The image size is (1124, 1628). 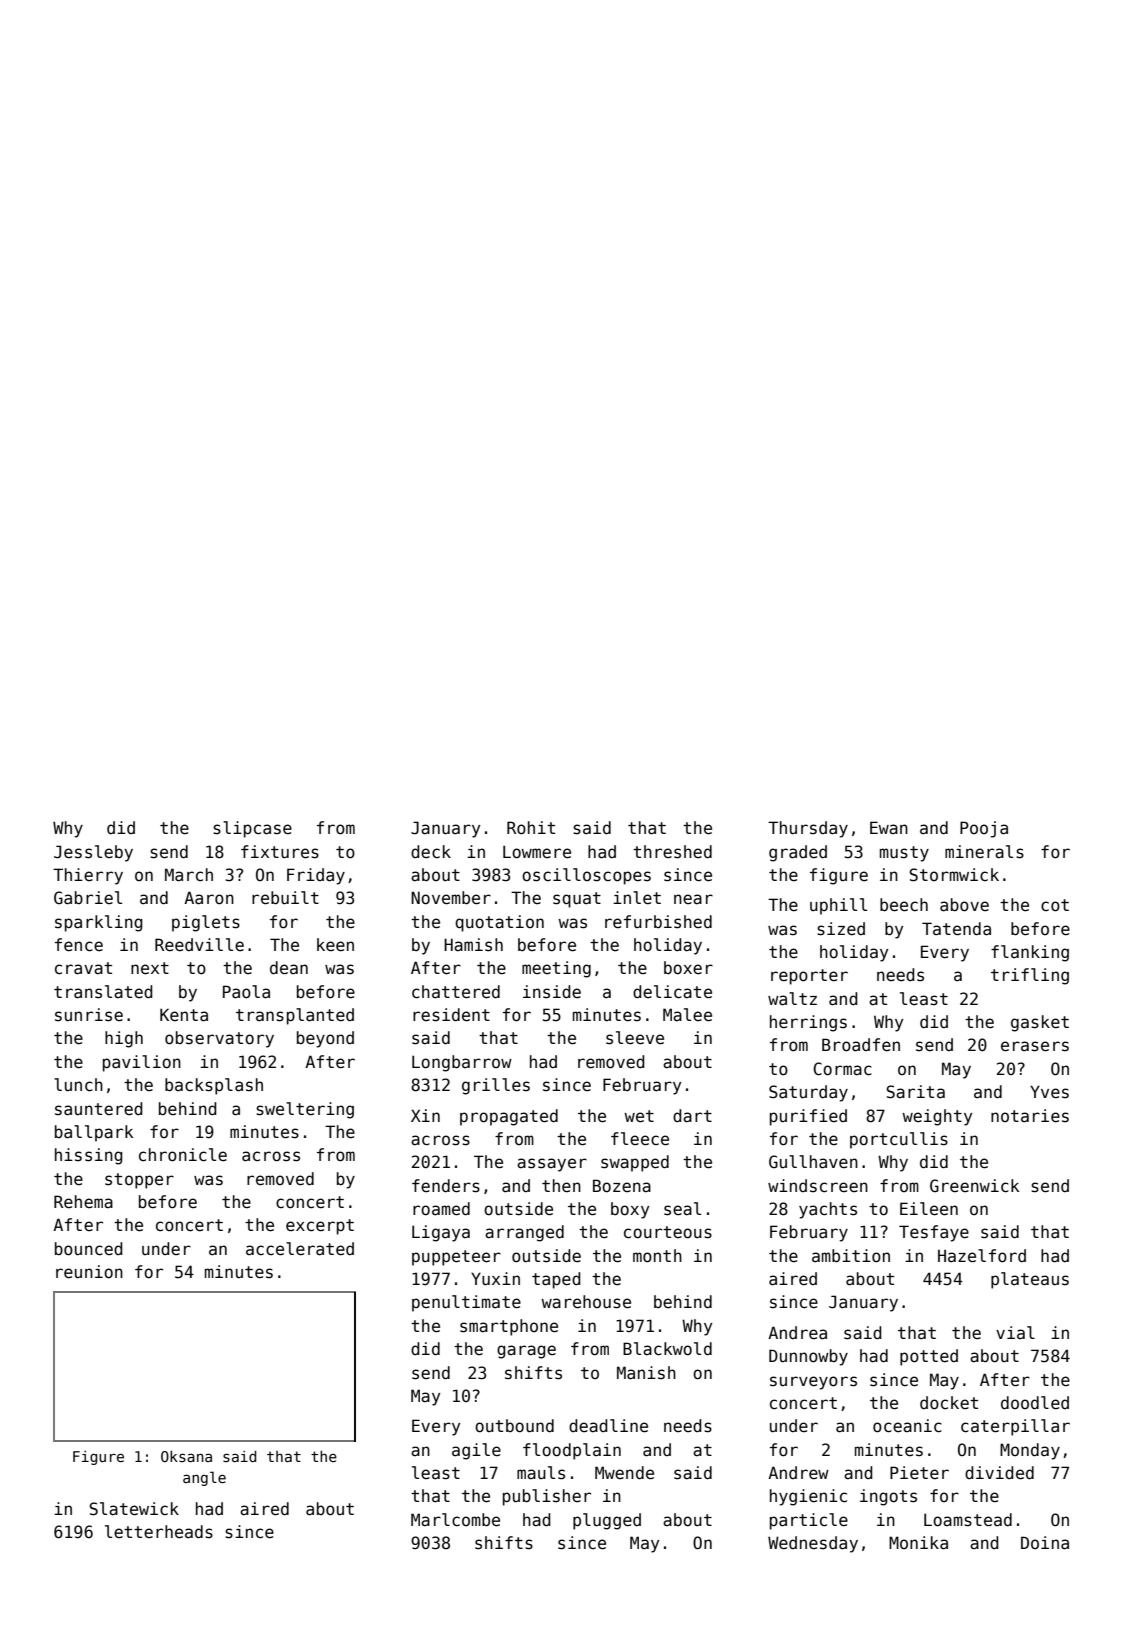 What do you see at coordinates (639, 1116) in the screenshot?
I see `wet` at bounding box center [639, 1116].
